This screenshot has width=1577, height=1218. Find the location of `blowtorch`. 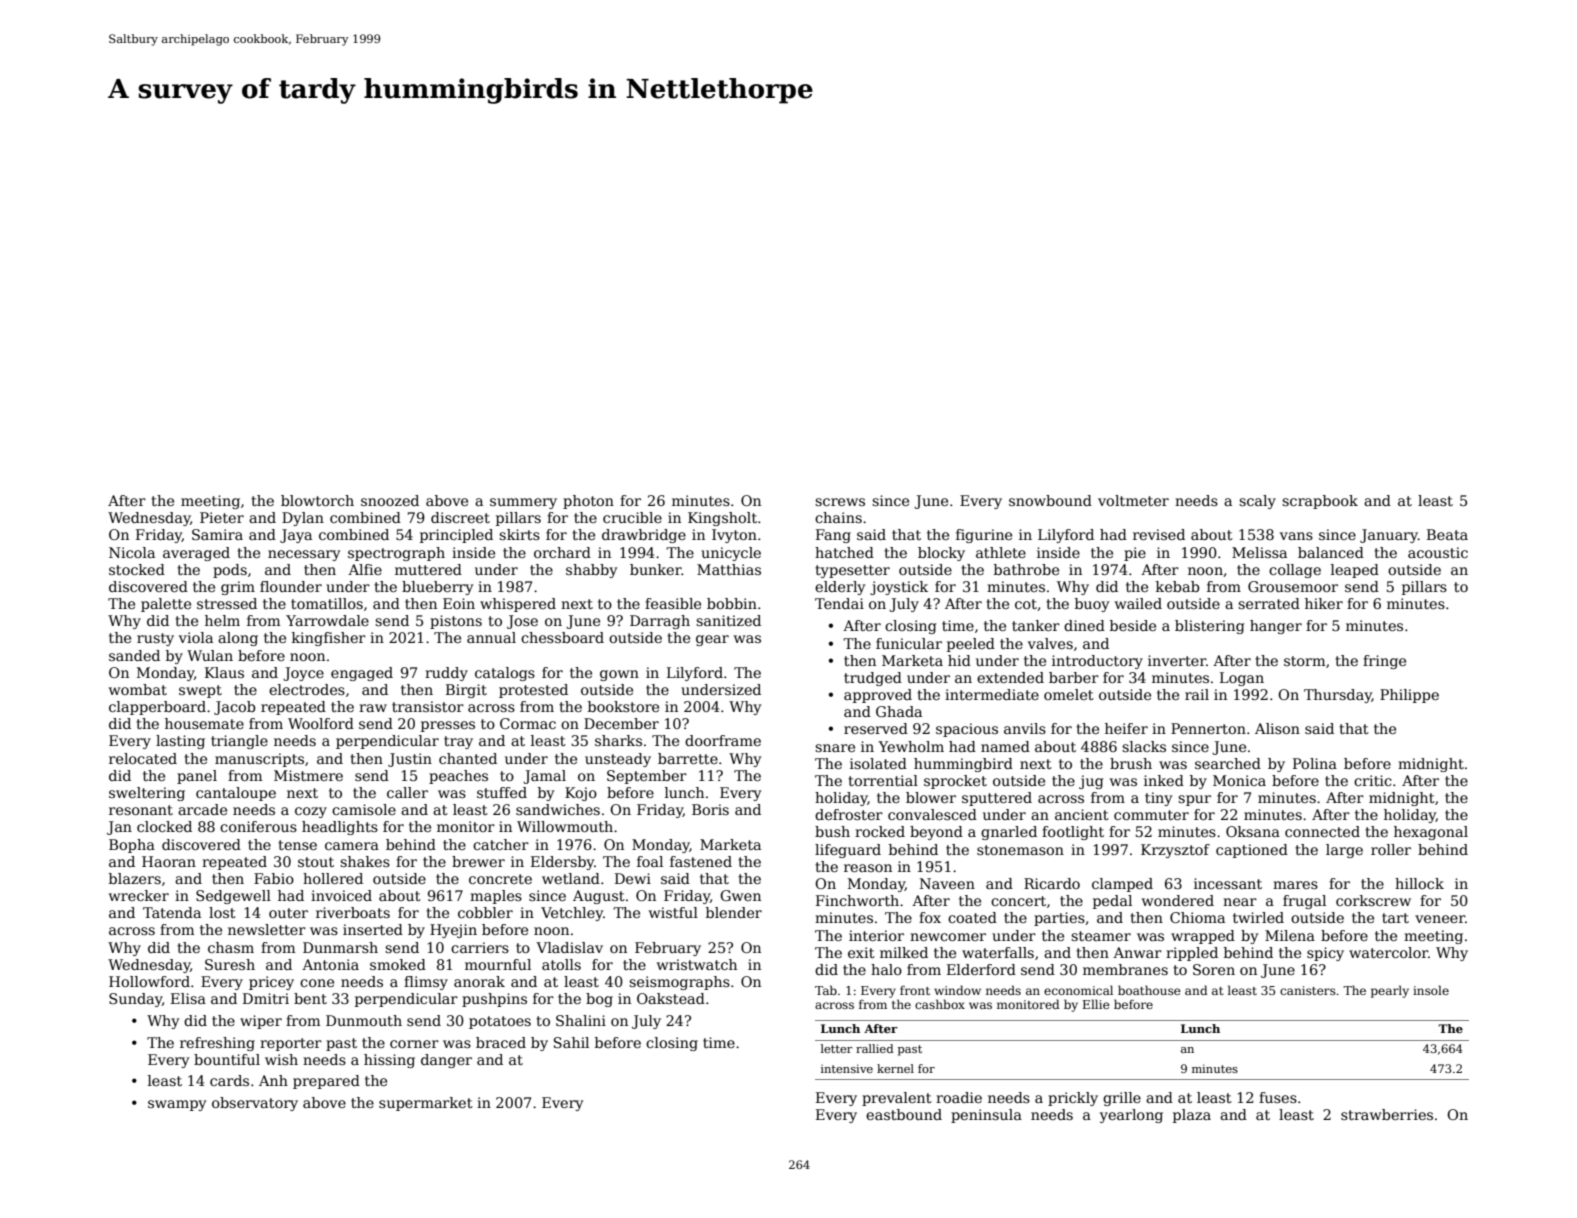

blowtorch is located at coordinates (317, 500).
